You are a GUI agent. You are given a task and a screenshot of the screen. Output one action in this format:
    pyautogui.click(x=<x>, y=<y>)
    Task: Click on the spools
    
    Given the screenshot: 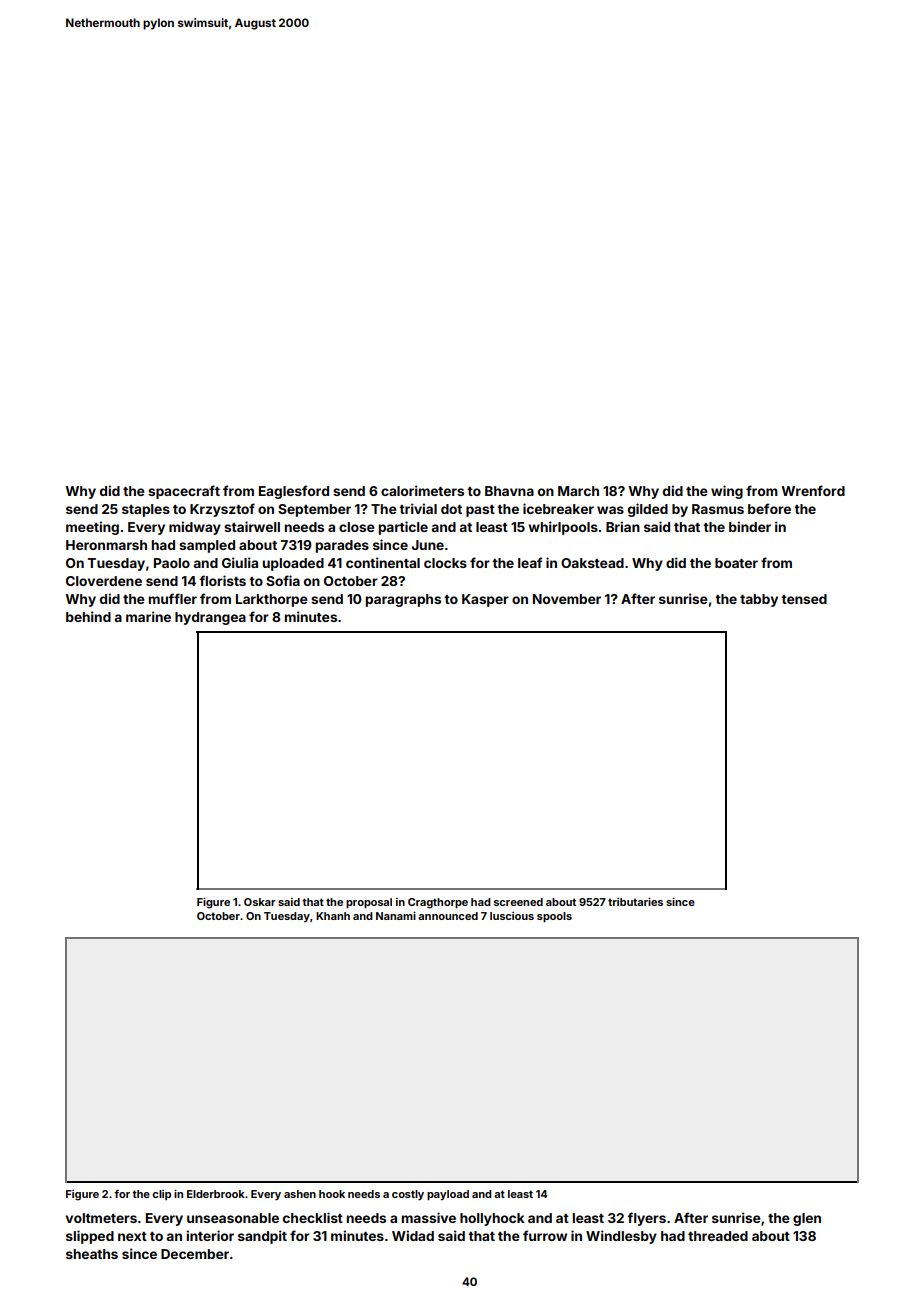 What is the action you would take?
    pyautogui.click(x=554, y=917)
